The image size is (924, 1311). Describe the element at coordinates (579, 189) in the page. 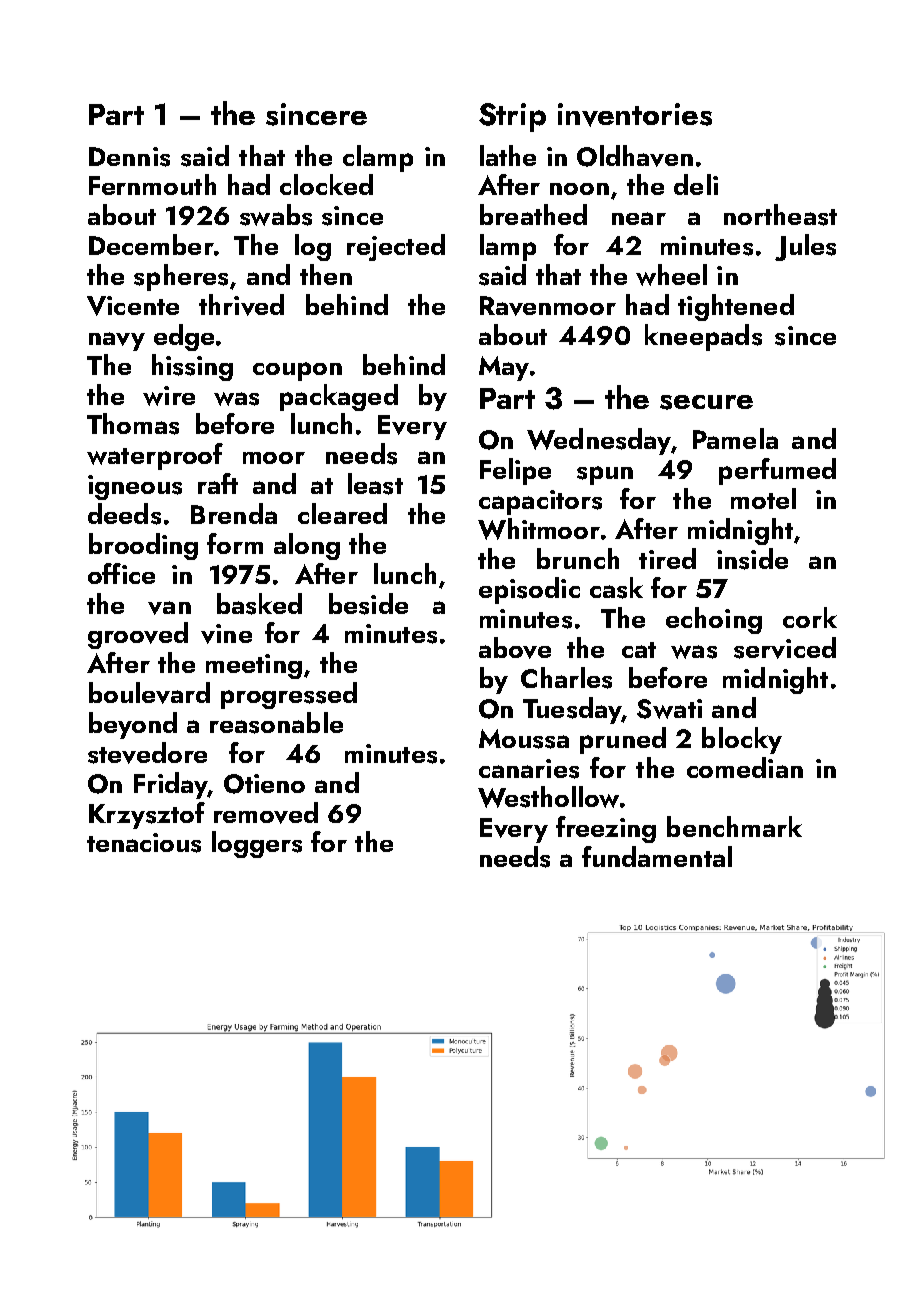

I see `noon` at that location.
